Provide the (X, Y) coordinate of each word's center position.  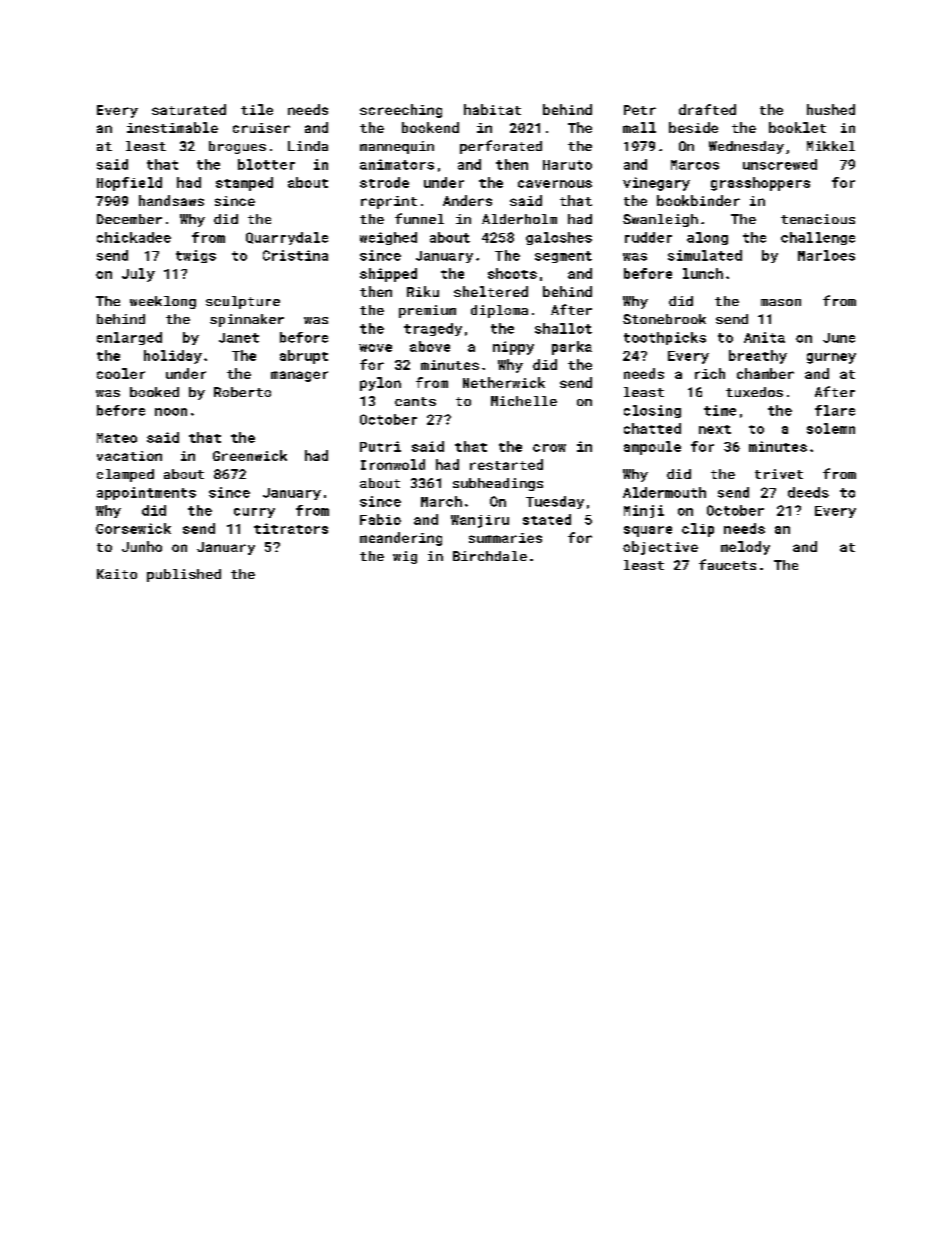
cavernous (555, 184)
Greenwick (250, 455)
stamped (244, 184)
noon (171, 412)
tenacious (818, 219)
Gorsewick (133, 528)
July (138, 275)
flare (835, 410)
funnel (419, 218)
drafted (707, 109)
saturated (189, 109)
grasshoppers (760, 184)
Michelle (524, 401)
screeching (401, 111)
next (715, 429)
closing (652, 411)
